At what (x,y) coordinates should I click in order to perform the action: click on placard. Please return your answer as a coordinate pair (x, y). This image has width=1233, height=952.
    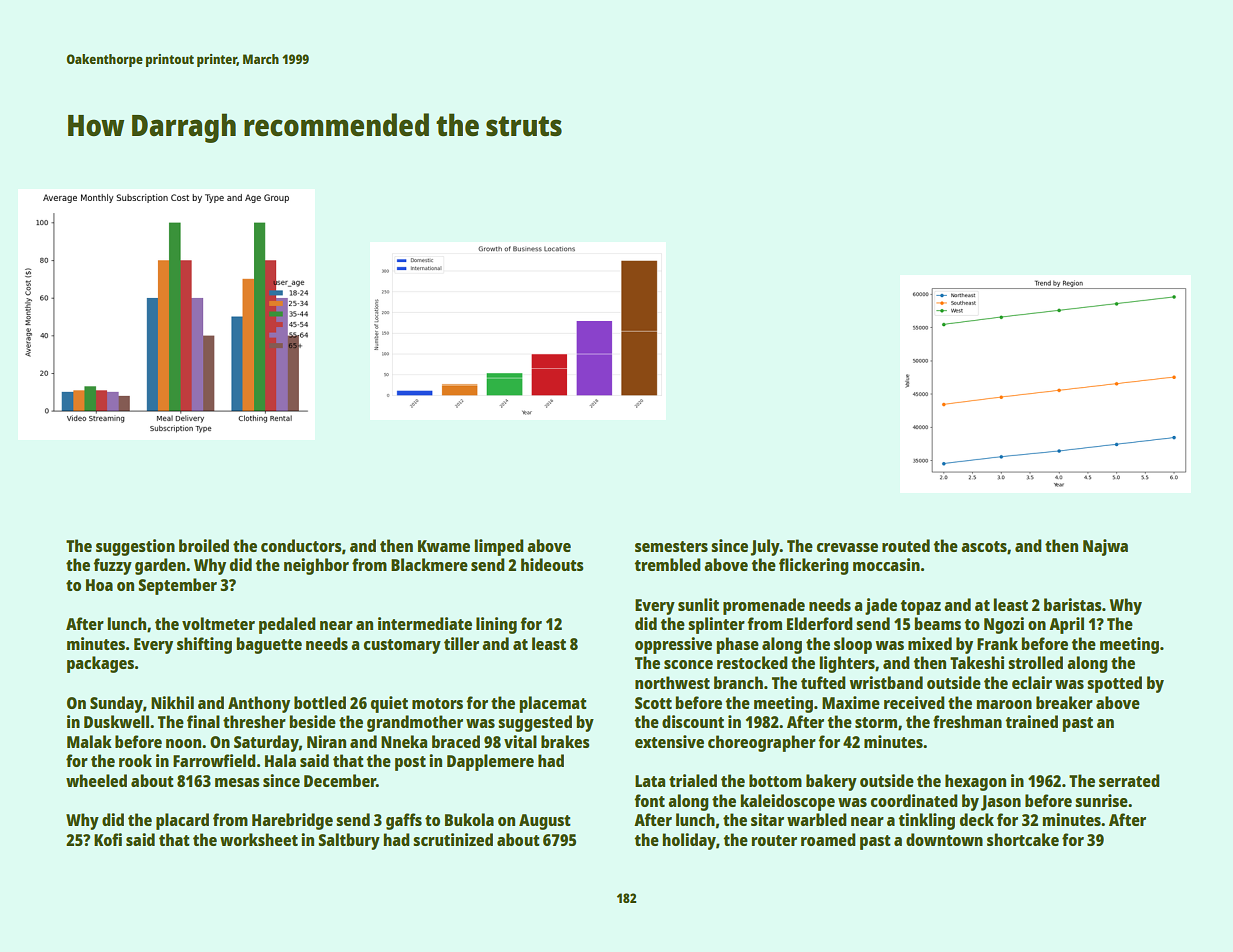
    Looking at the image, I should click on (182, 821).
